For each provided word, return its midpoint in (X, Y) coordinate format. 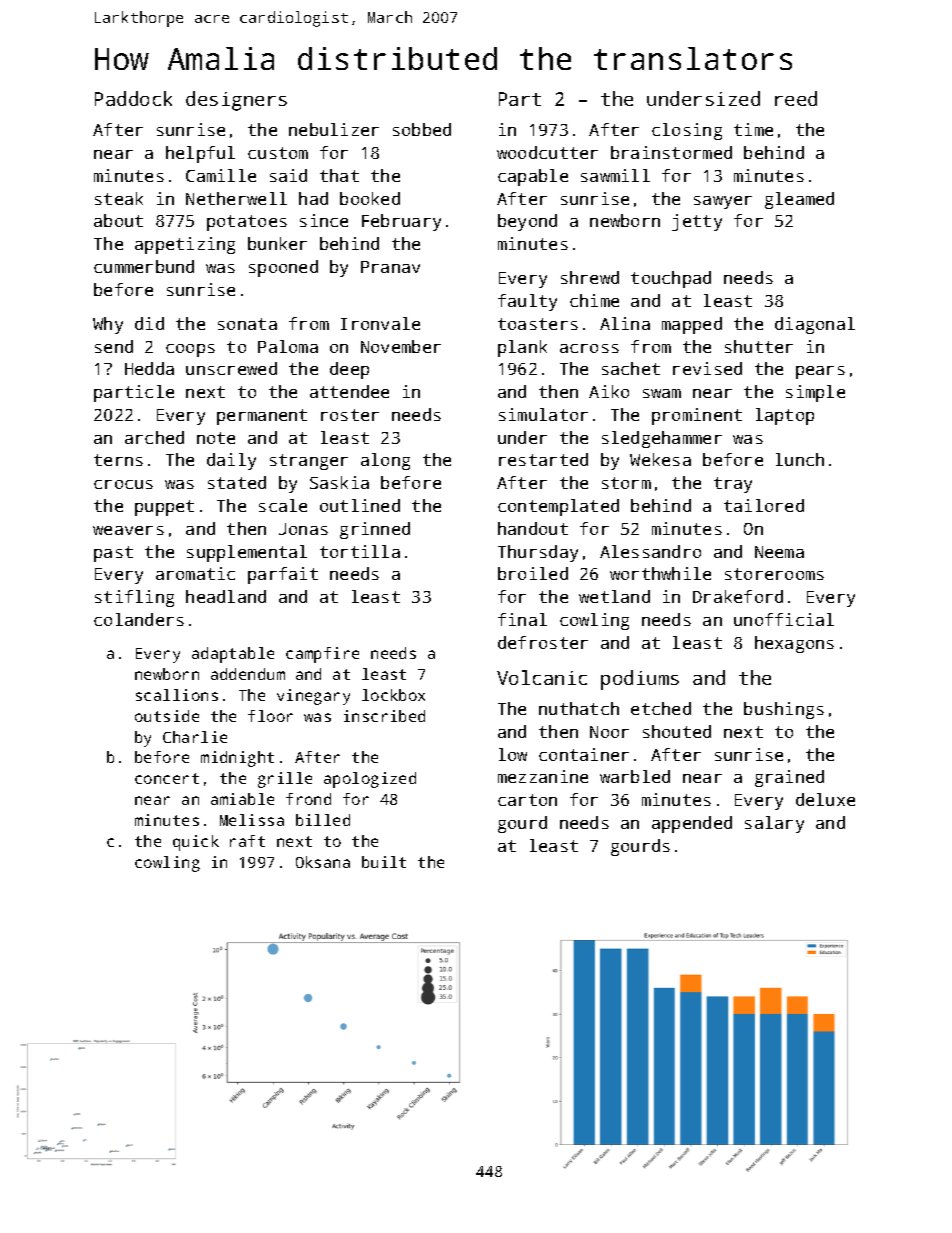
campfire (322, 655)
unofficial (784, 619)
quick (196, 843)
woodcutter (547, 152)
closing (687, 131)
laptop (785, 416)
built (384, 862)
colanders (139, 619)
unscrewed (231, 368)
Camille (221, 175)
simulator (543, 414)
